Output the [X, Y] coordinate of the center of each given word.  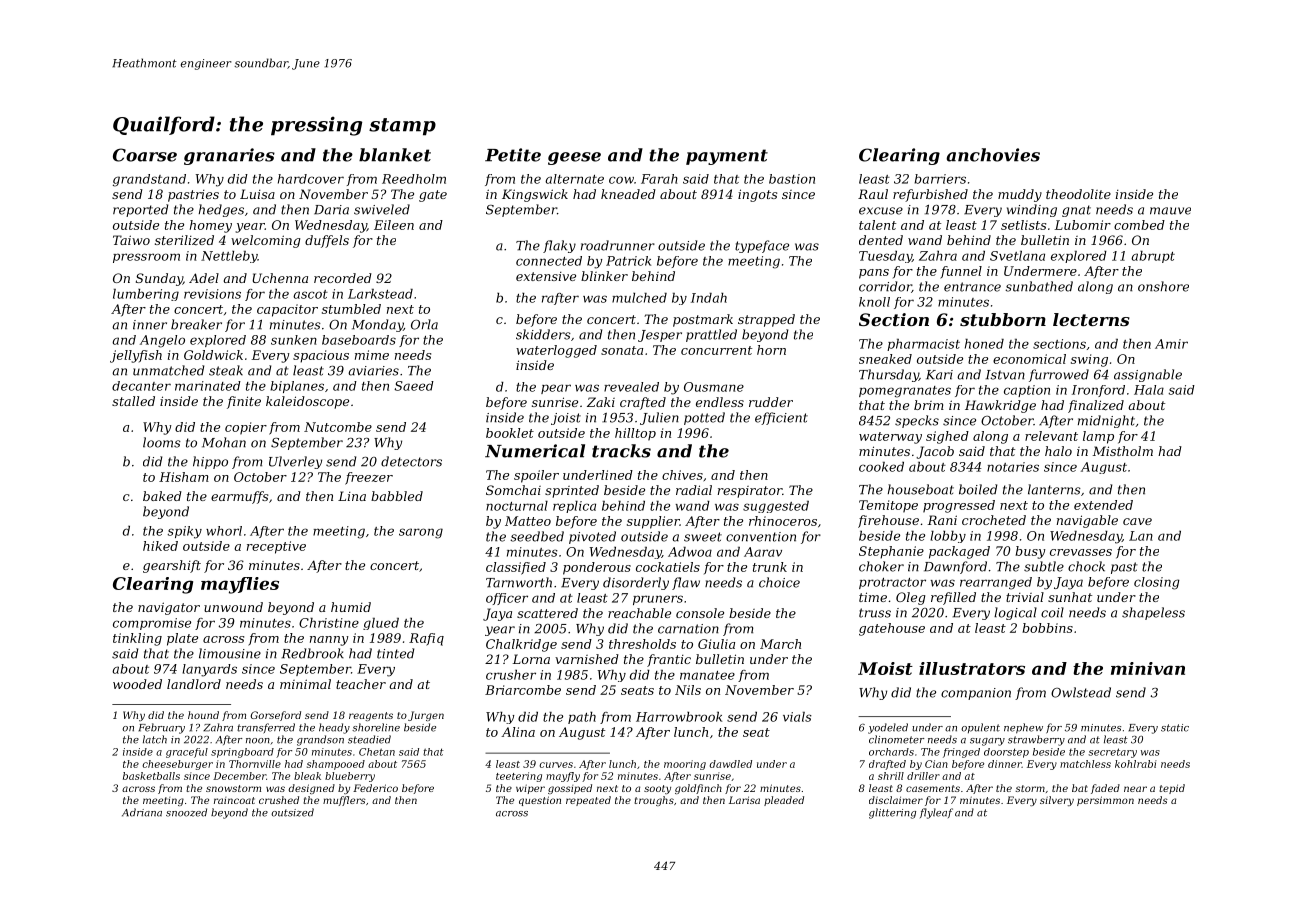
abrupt [1153, 257]
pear [556, 389]
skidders [543, 334]
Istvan [1005, 375]
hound [203, 715]
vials [797, 717]
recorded [343, 278]
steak [226, 370]
